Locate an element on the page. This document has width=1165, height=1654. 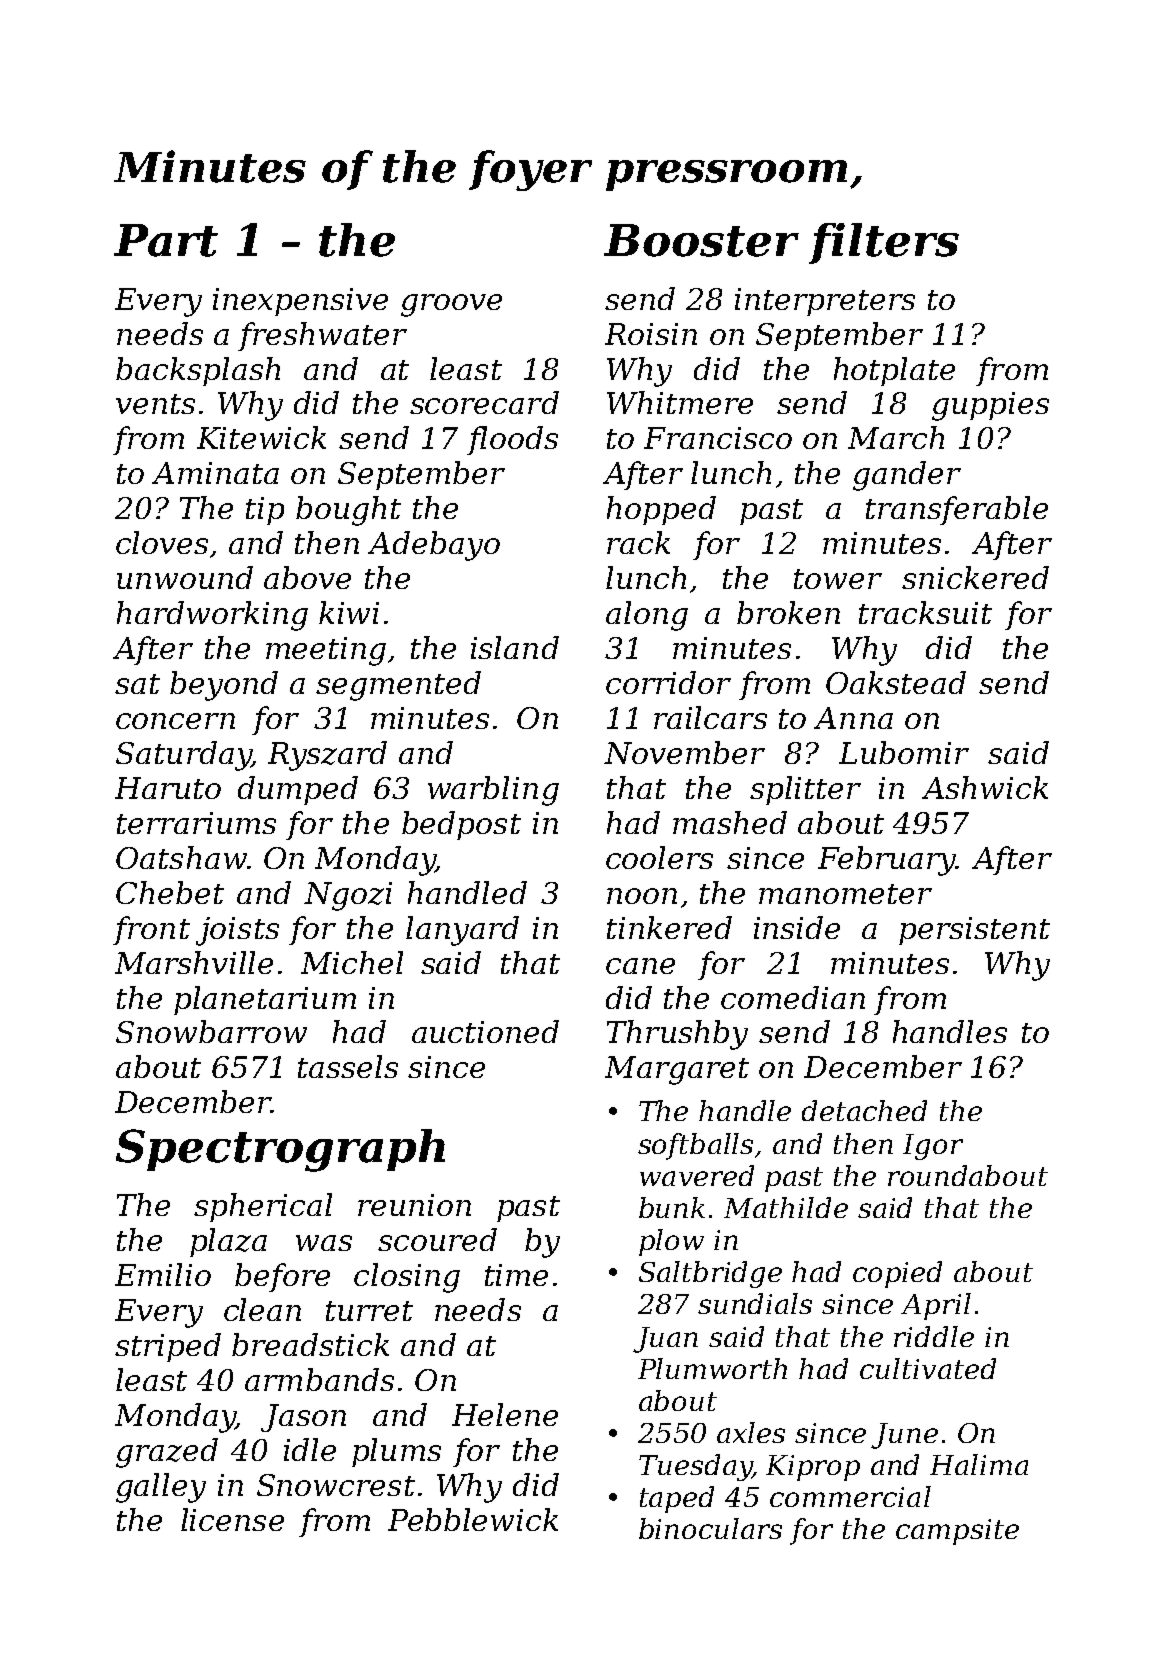
groove is located at coordinates (451, 305).
